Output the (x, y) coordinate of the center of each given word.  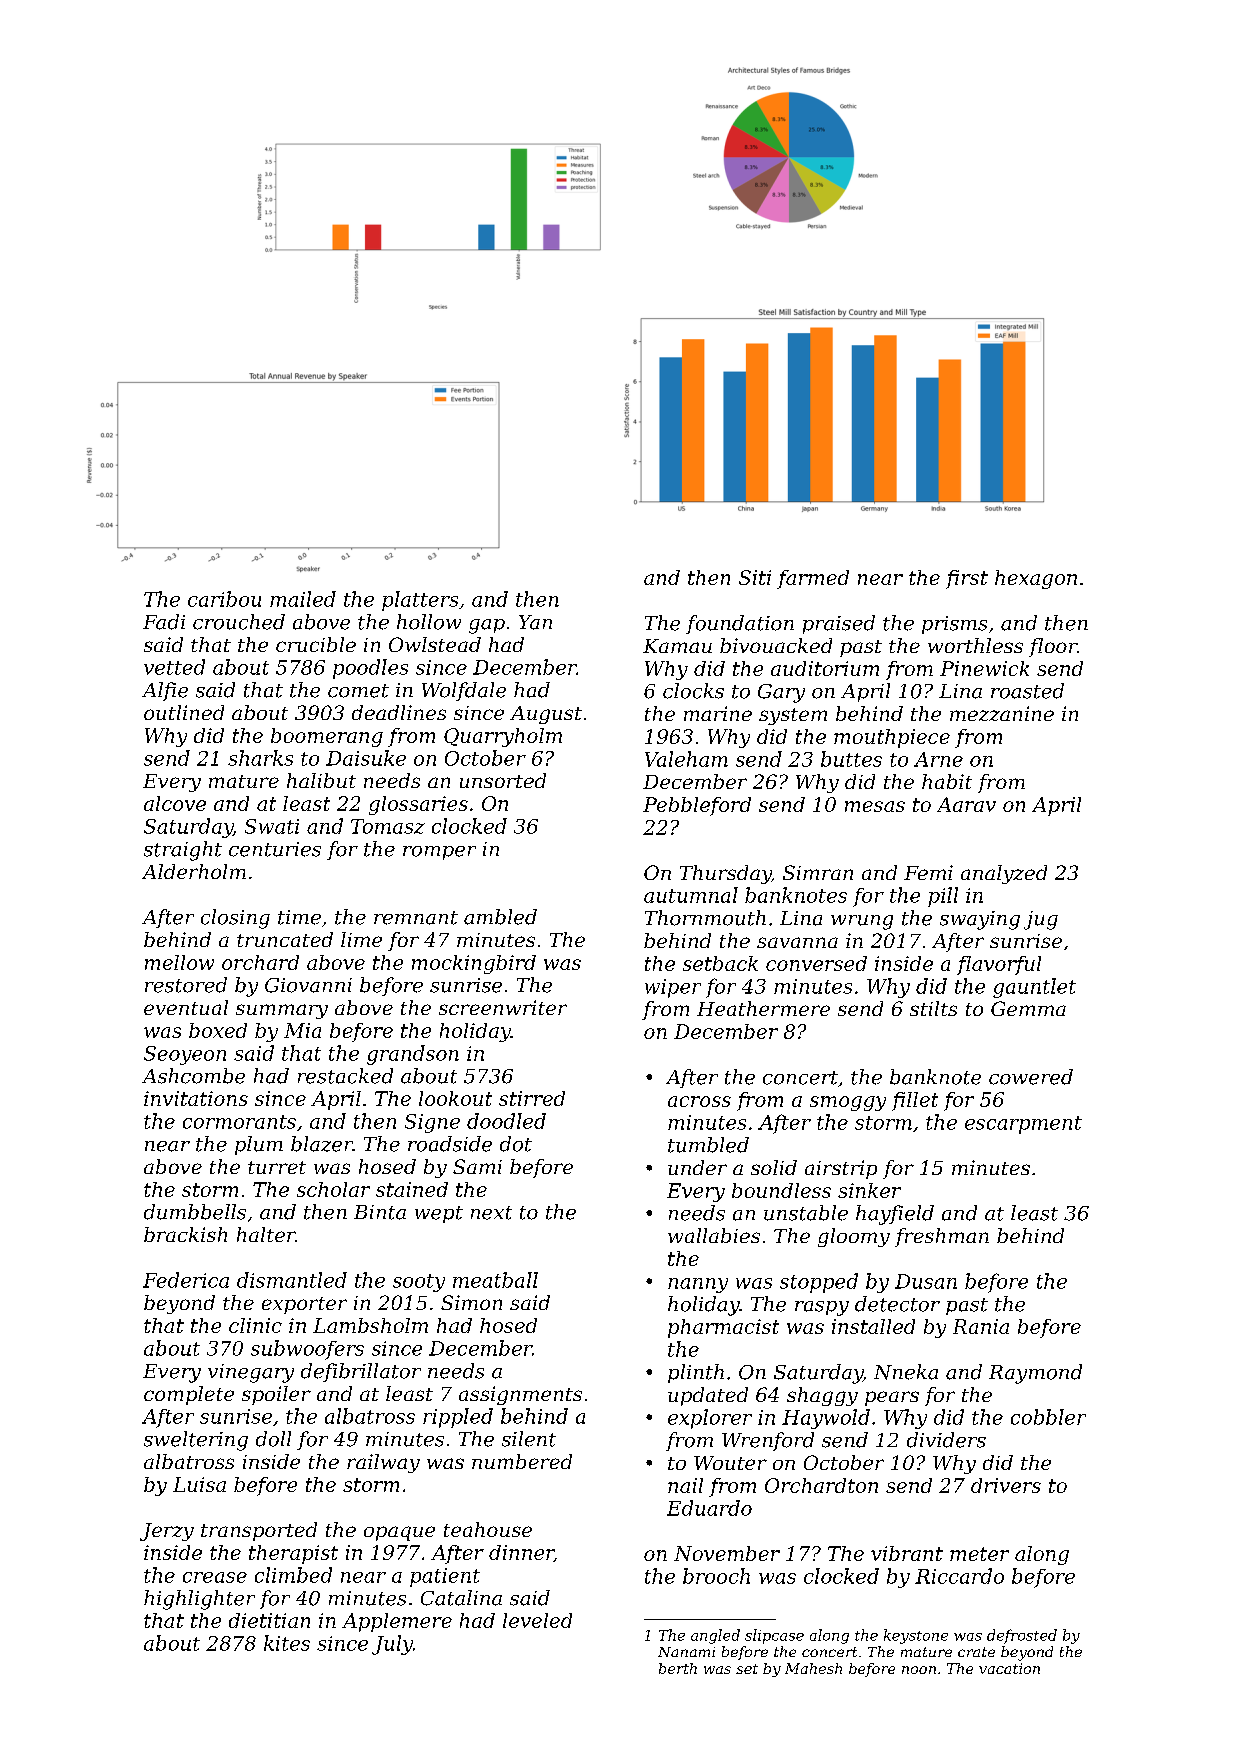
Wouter (730, 1463)
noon (919, 1670)
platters (420, 601)
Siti (755, 577)
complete (189, 1395)
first (967, 579)
